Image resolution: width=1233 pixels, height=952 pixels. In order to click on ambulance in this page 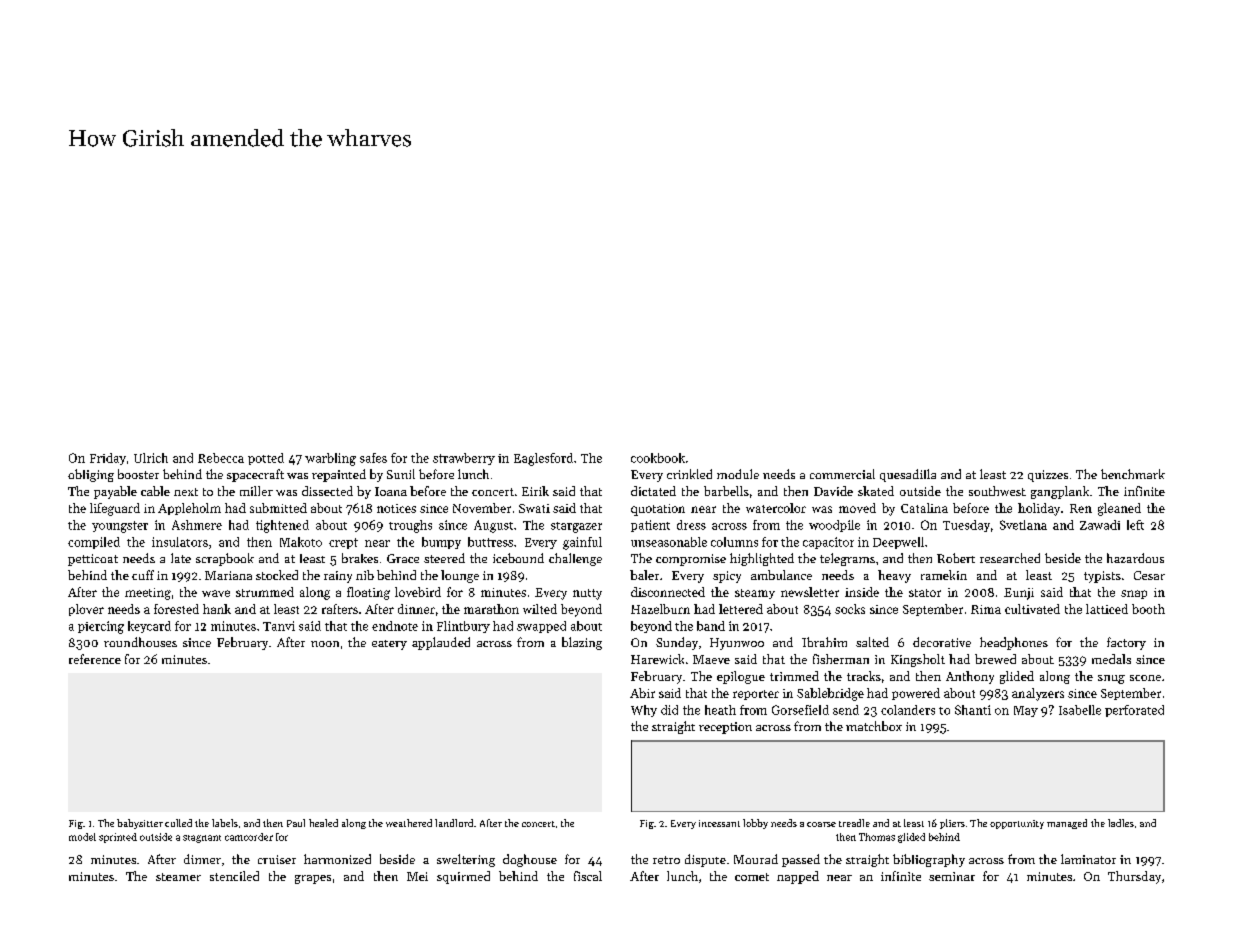, I will do `click(781, 575)`.
